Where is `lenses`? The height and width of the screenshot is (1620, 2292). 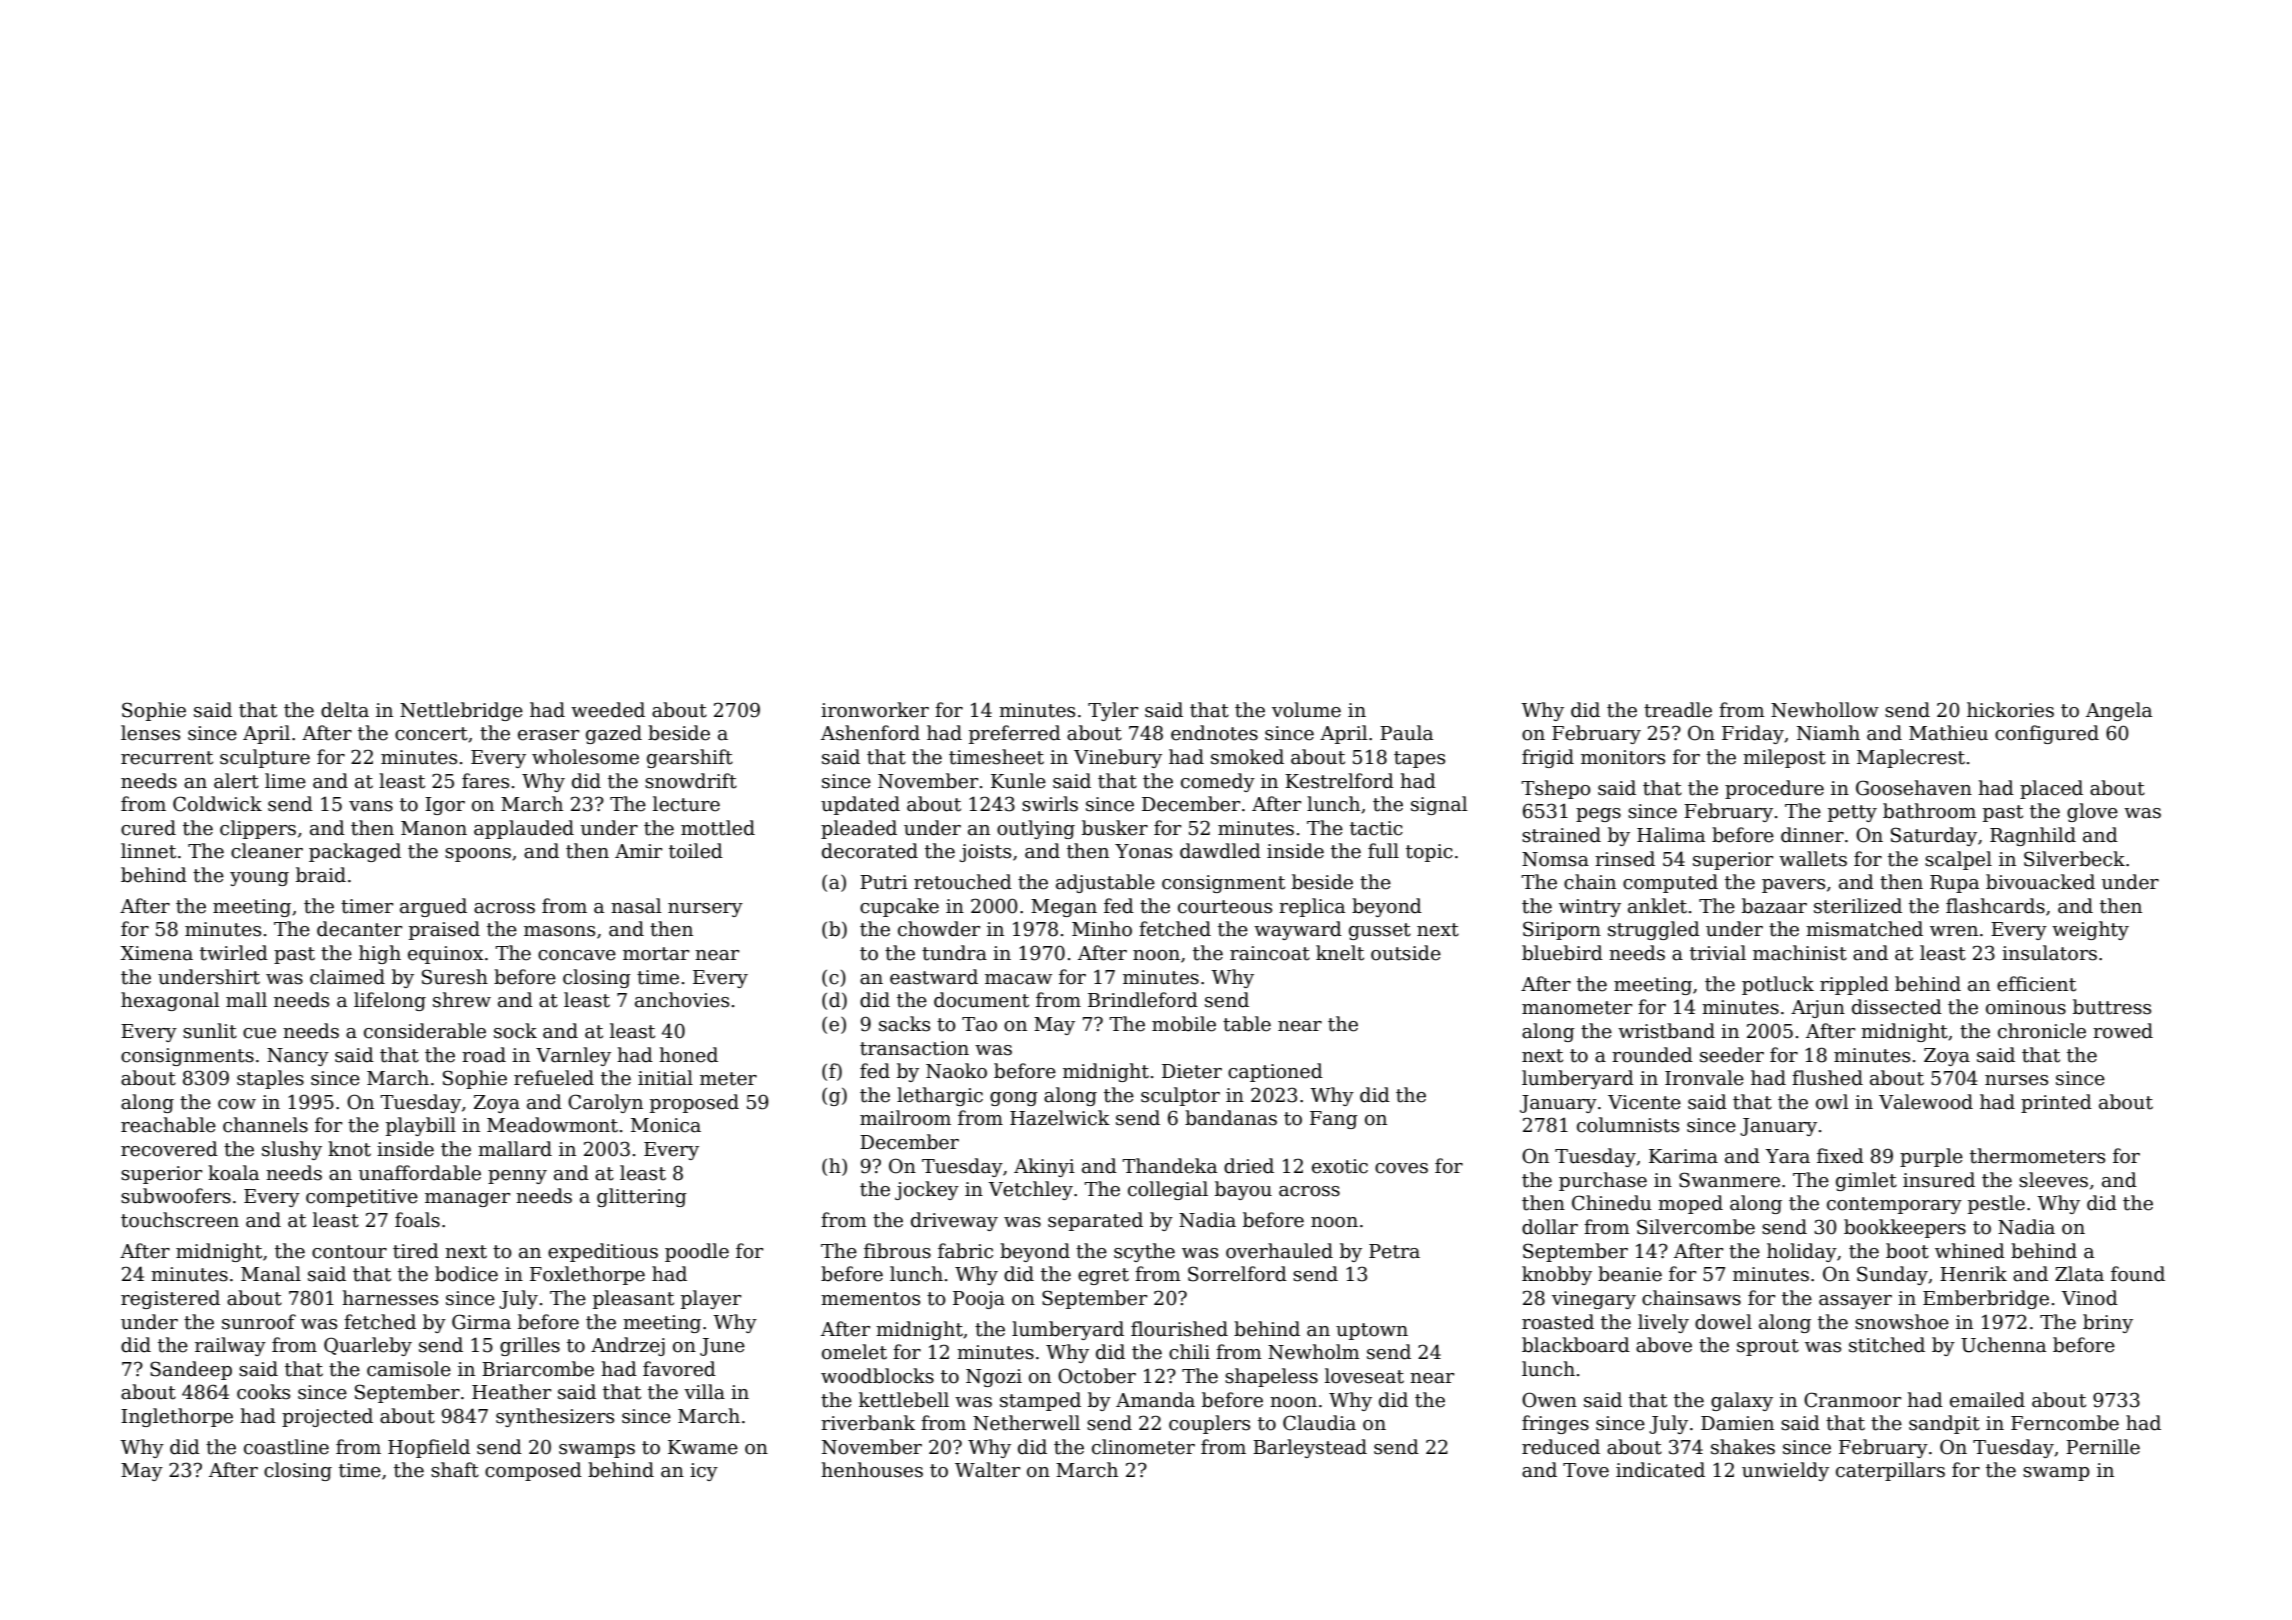 lenses is located at coordinates (150, 733).
